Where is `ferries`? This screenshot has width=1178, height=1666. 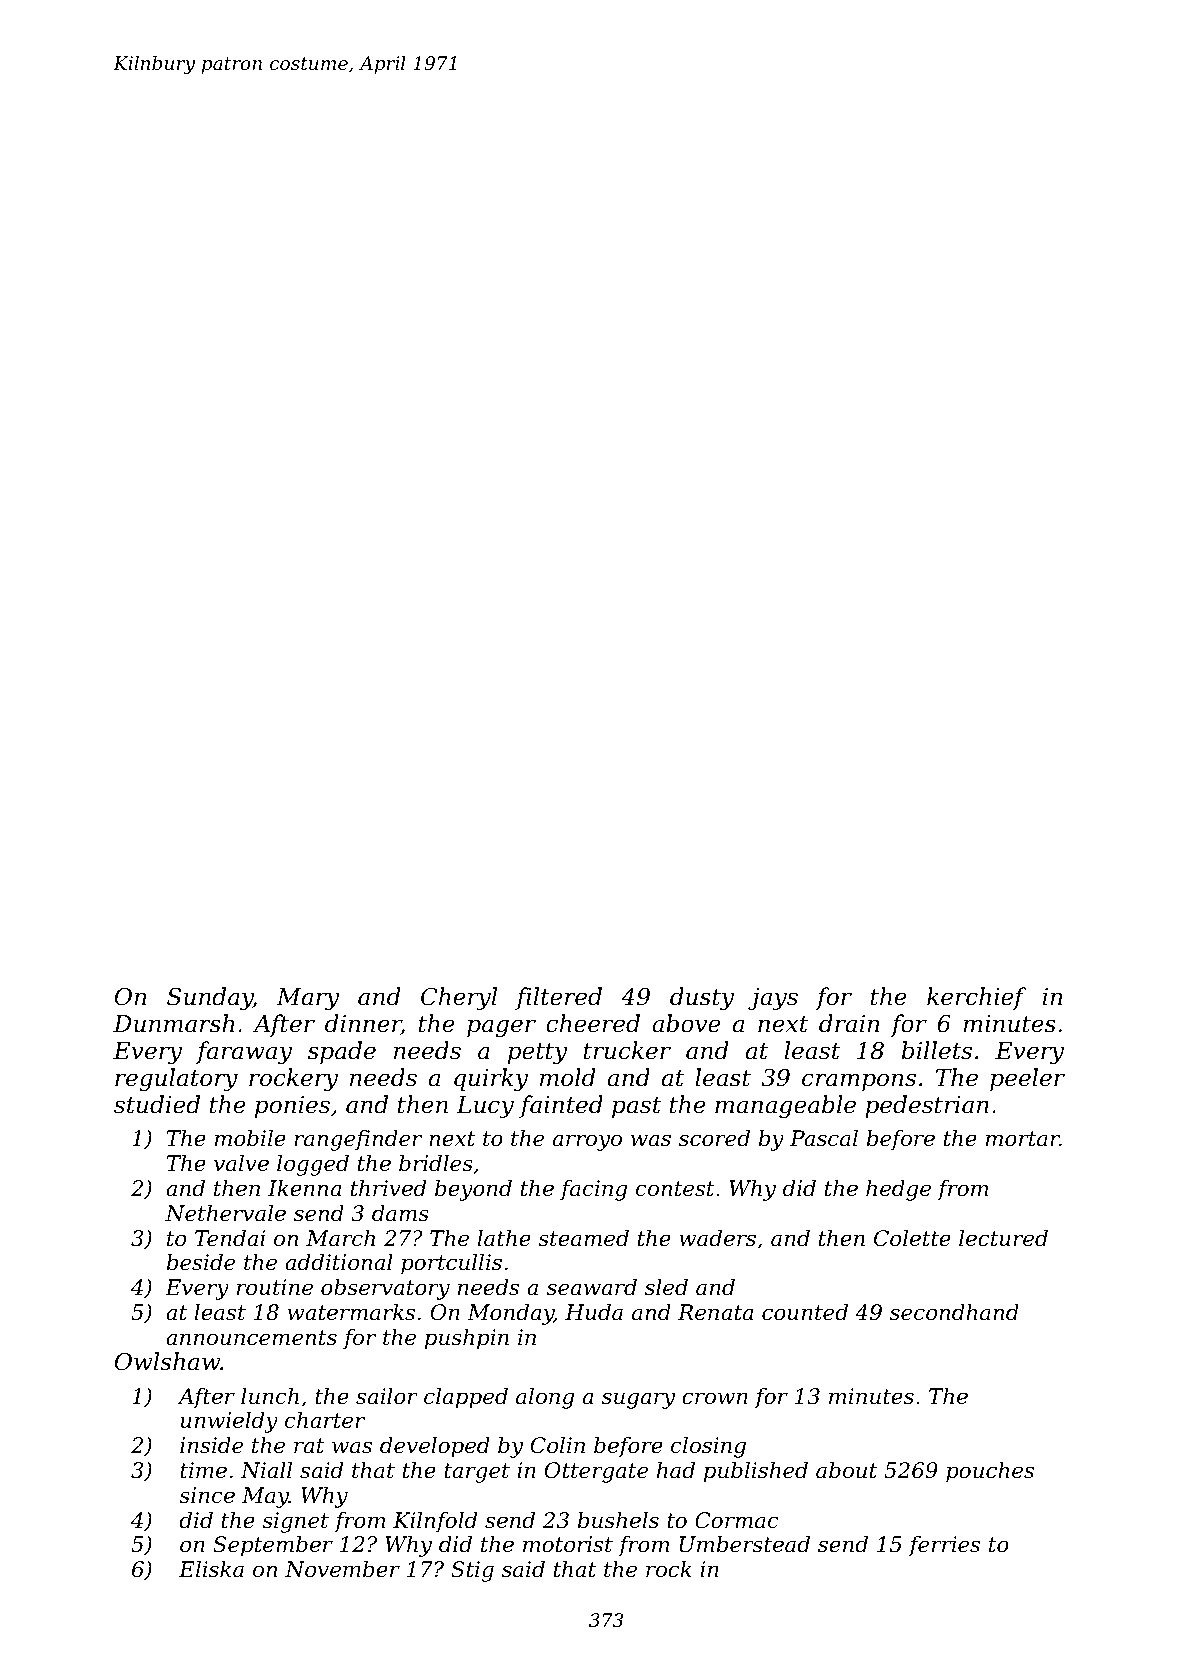 ferries is located at coordinates (944, 1546).
